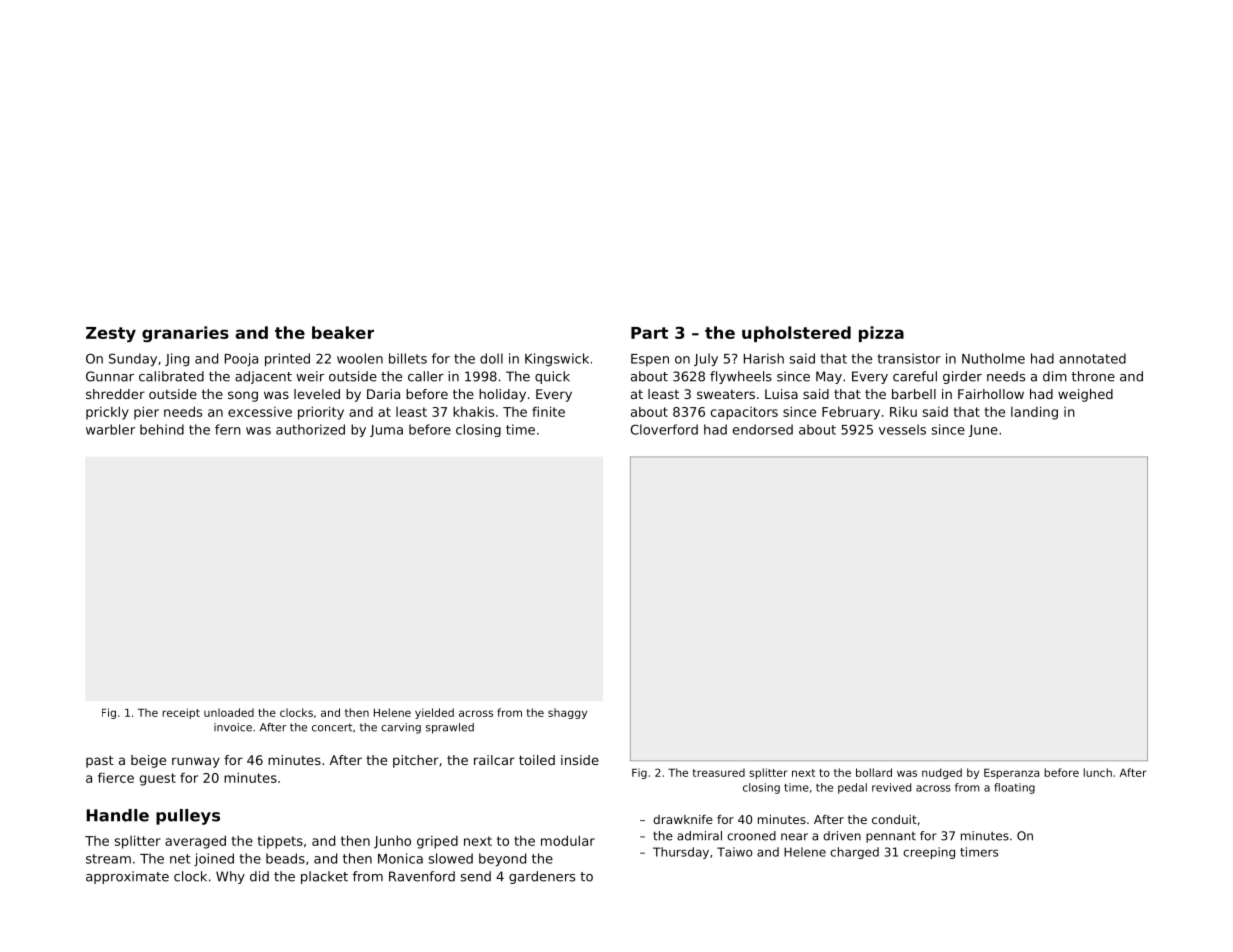  I want to click on endorsed, so click(763, 429).
